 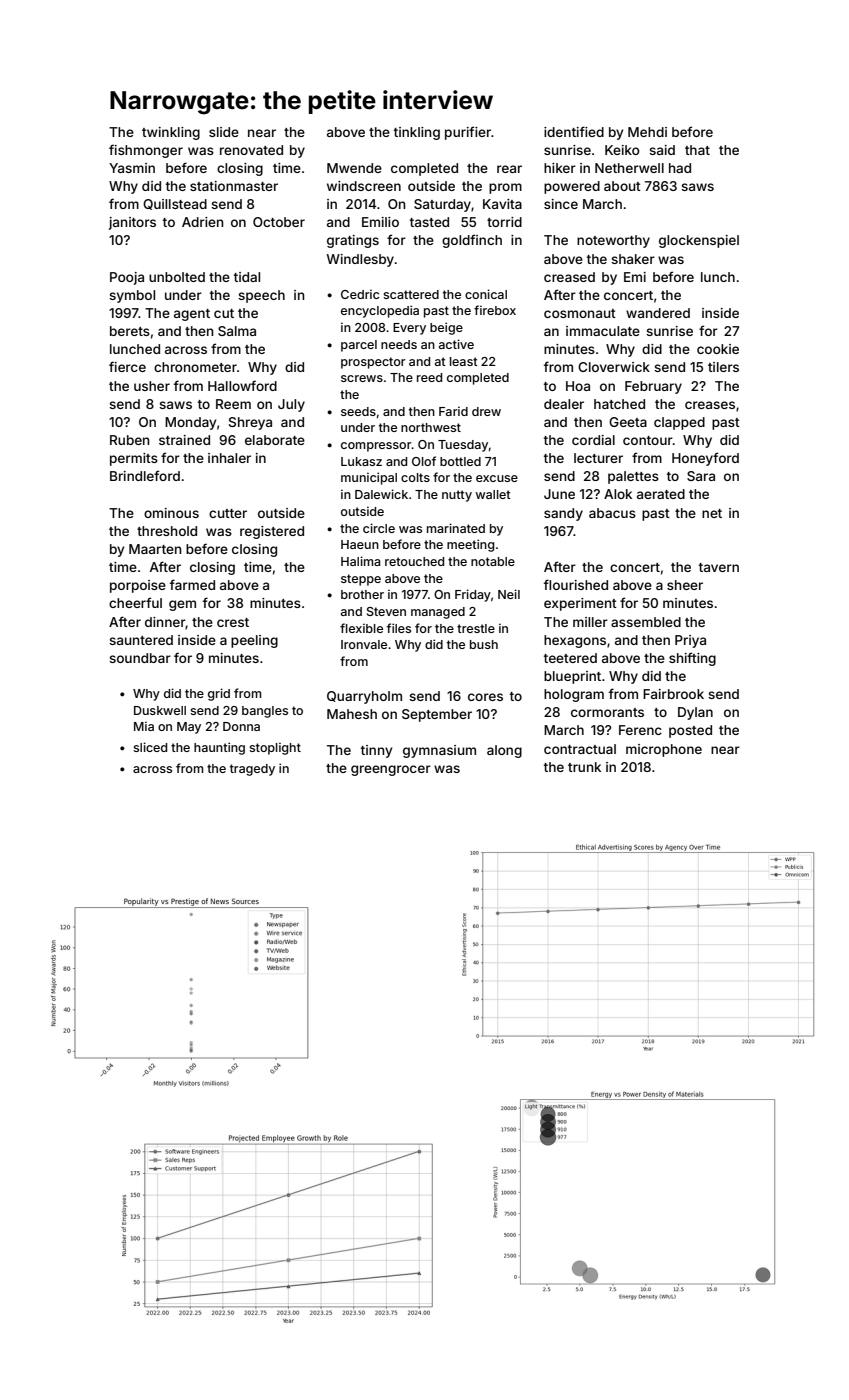 I want to click on fishmonger, so click(x=146, y=151).
